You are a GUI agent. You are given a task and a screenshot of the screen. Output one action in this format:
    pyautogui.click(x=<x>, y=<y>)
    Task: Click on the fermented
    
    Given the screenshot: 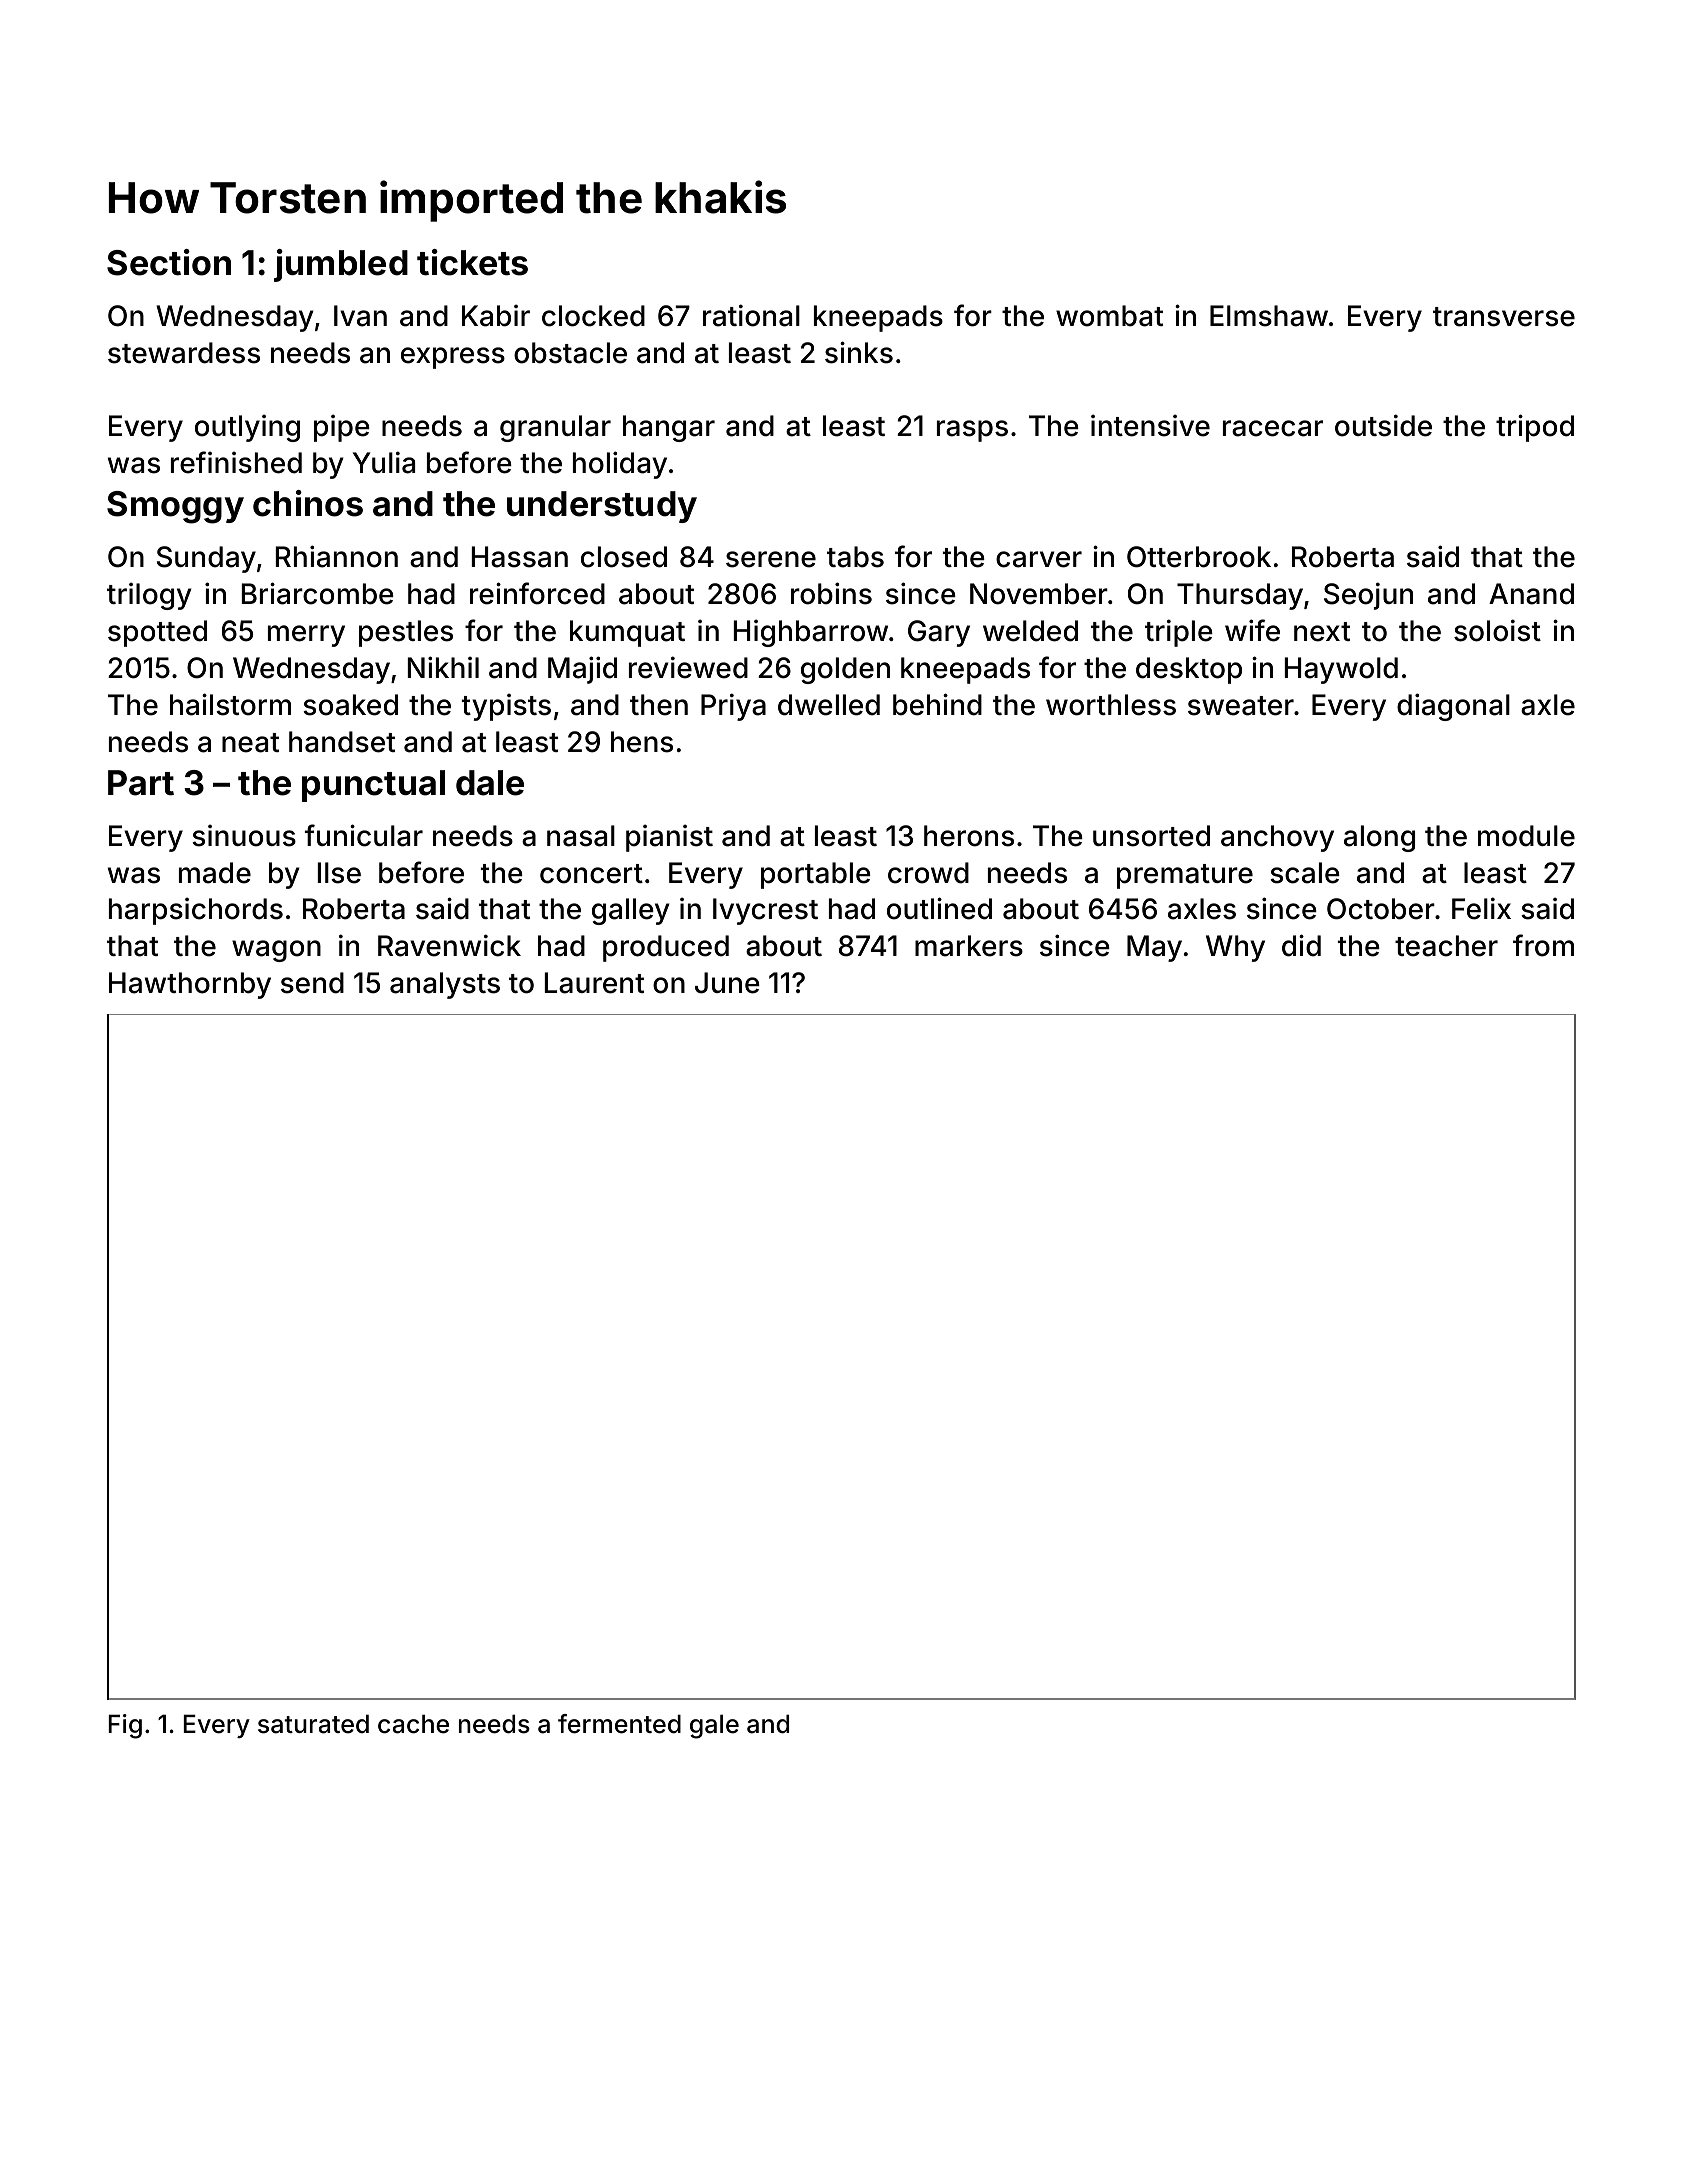 What is the action you would take?
    pyautogui.click(x=619, y=1724)
